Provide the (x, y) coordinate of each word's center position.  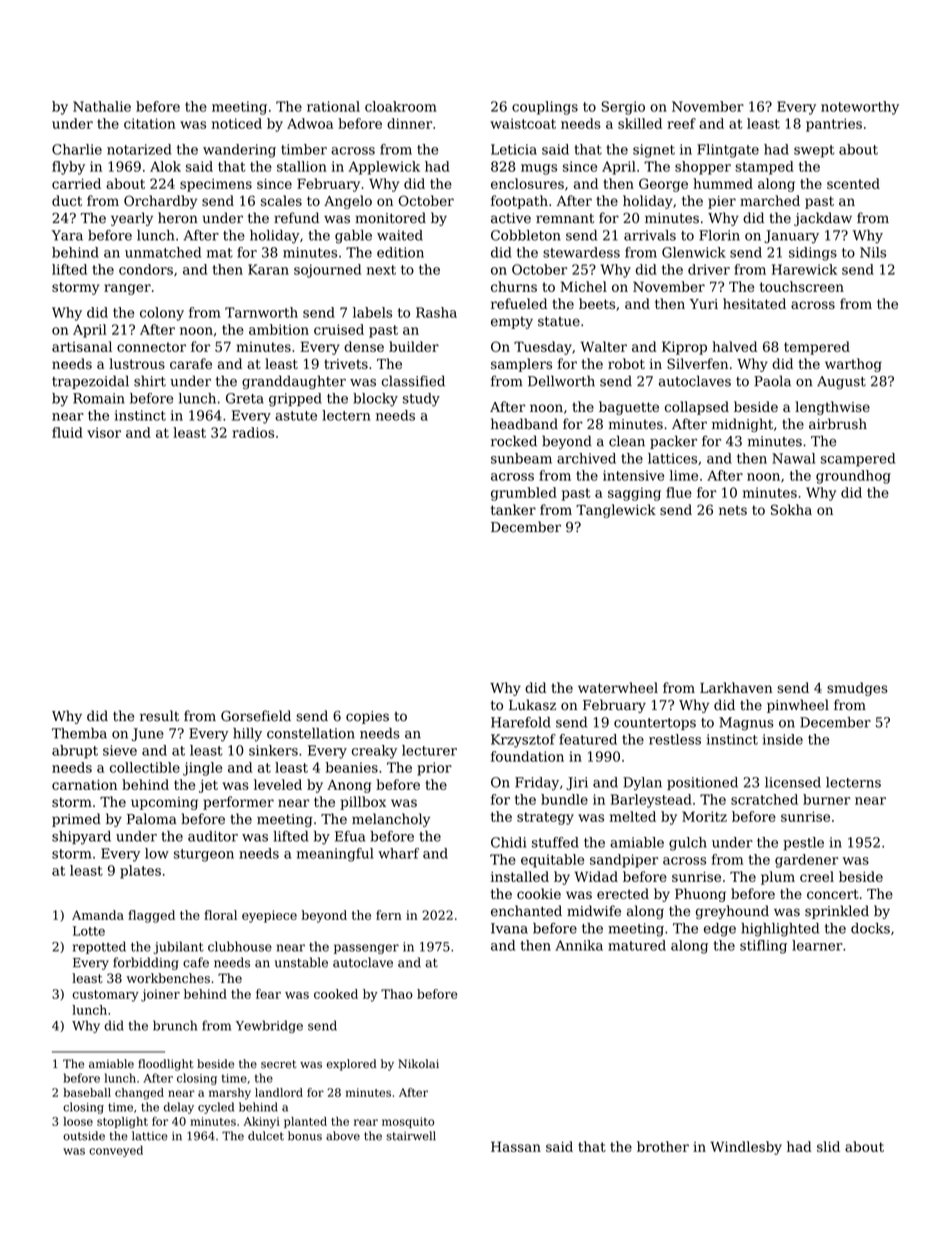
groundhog (853, 477)
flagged (151, 916)
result (159, 716)
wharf (398, 853)
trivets (346, 364)
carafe (191, 363)
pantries (834, 125)
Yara (67, 235)
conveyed (116, 1151)
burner (826, 799)
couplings (545, 108)
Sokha (791, 509)
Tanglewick (616, 511)
